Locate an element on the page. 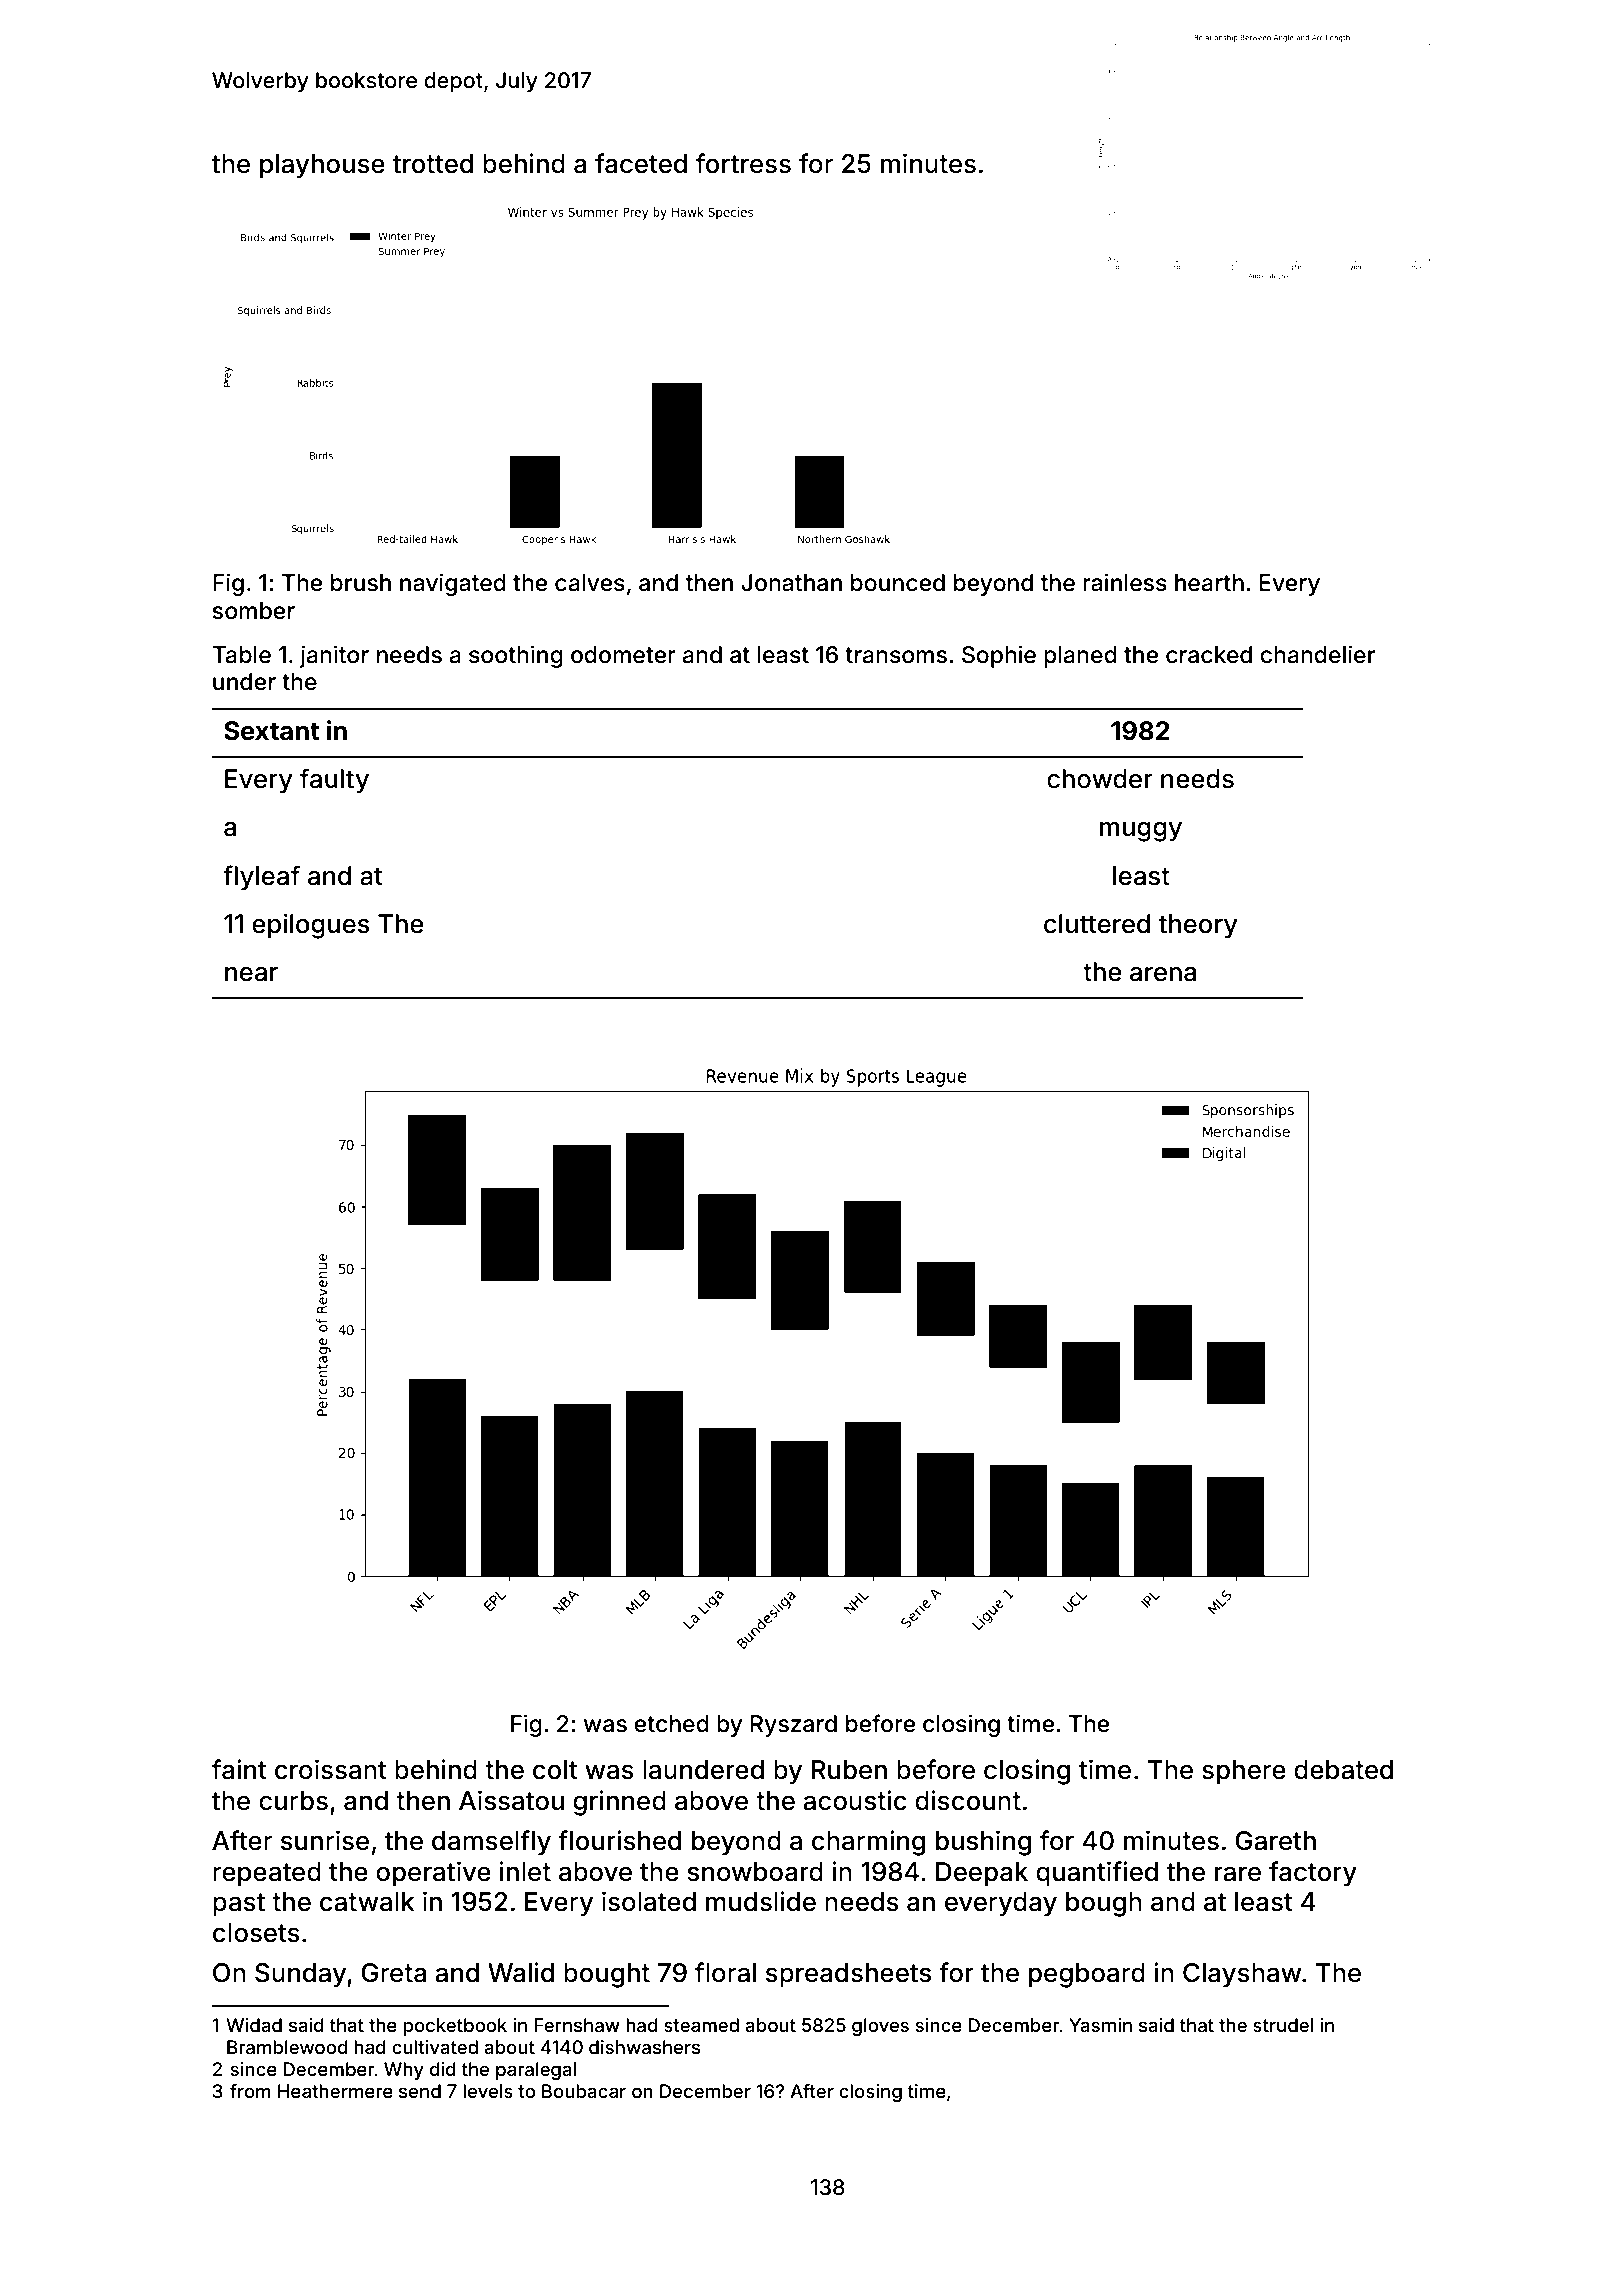 The image size is (1620, 2292). playhouse is located at coordinates (322, 166).
